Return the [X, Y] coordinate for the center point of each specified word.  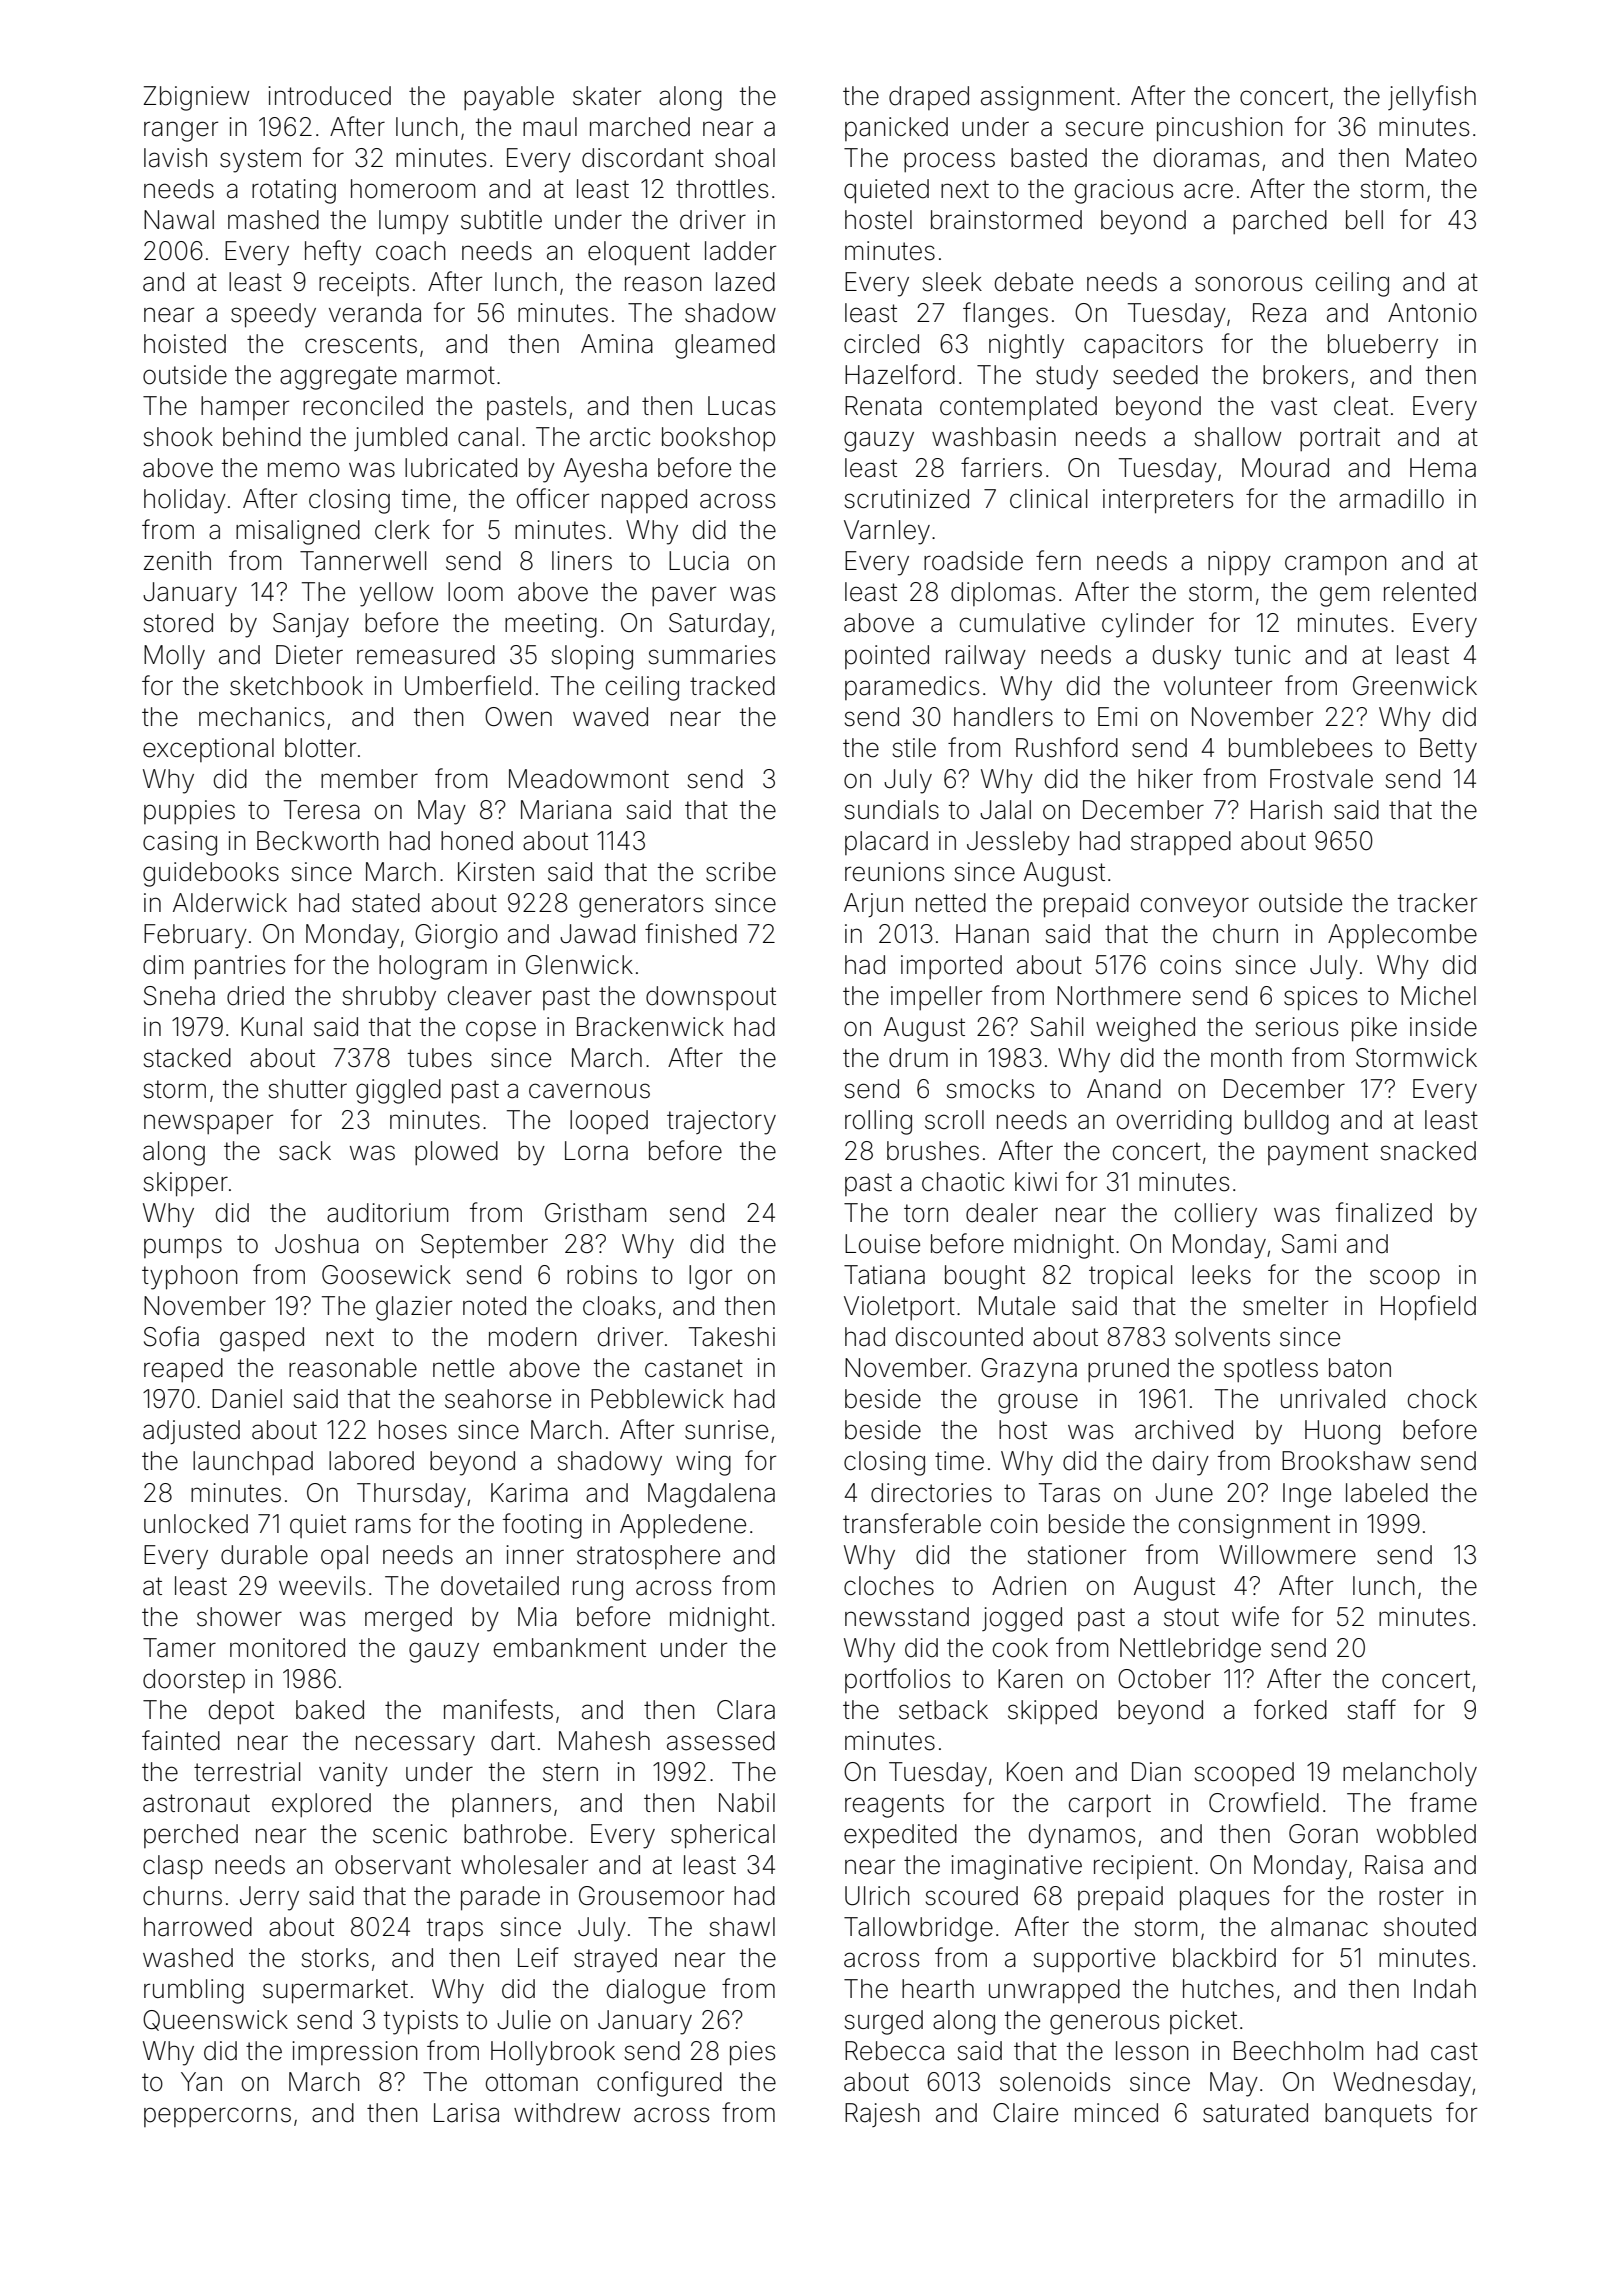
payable [509, 98]
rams [383, 1526]
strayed [615, 1960]
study [1067, 377]
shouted [1430, 1927]
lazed [745, 282]
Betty [1448, 750]
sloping [592, 657]
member [369, 779]
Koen [1035, 1772]
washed [188, 1958]
